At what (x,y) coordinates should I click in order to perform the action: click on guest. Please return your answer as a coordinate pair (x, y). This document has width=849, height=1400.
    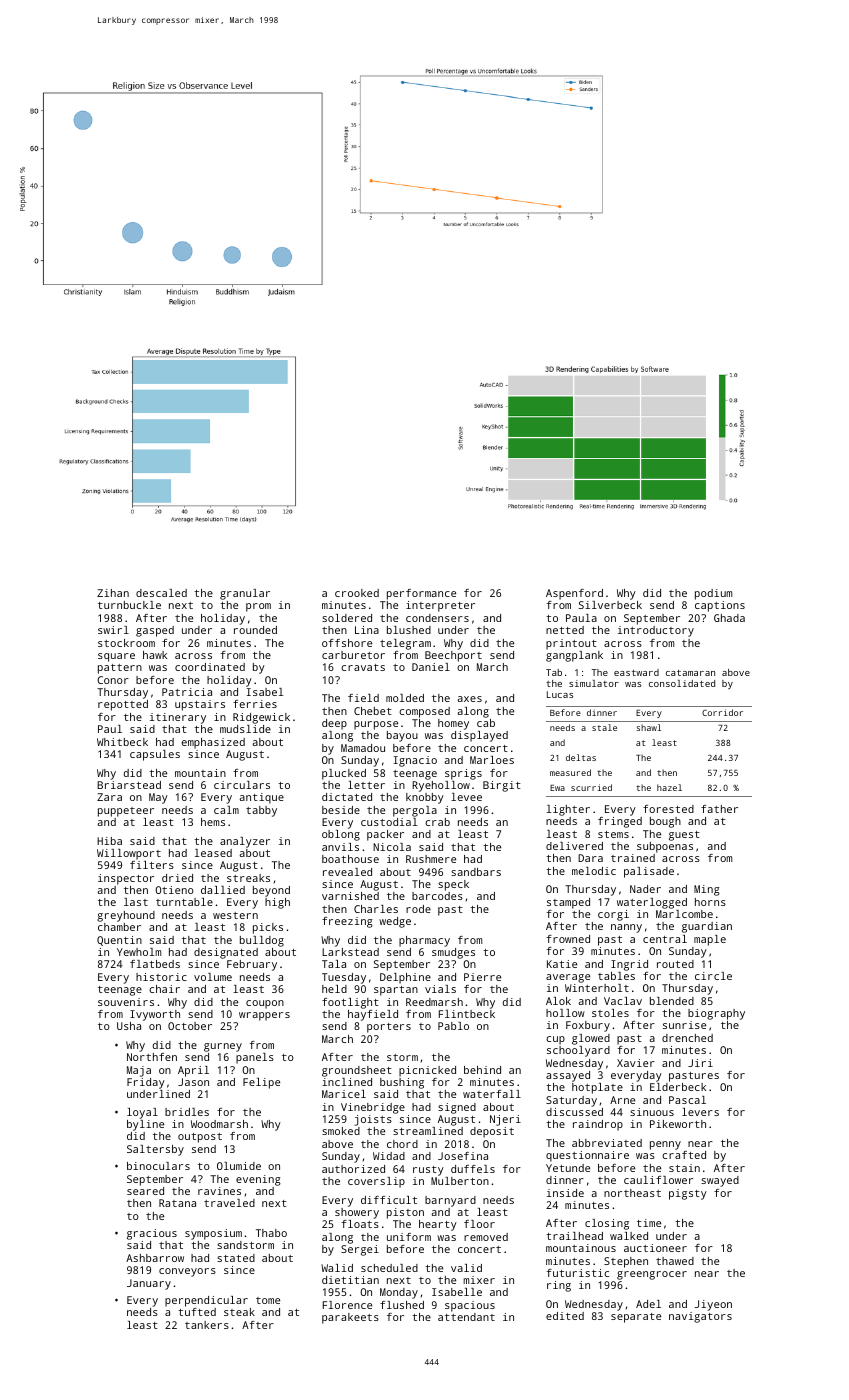
    Looking at the image, I should click on (684, 836).
